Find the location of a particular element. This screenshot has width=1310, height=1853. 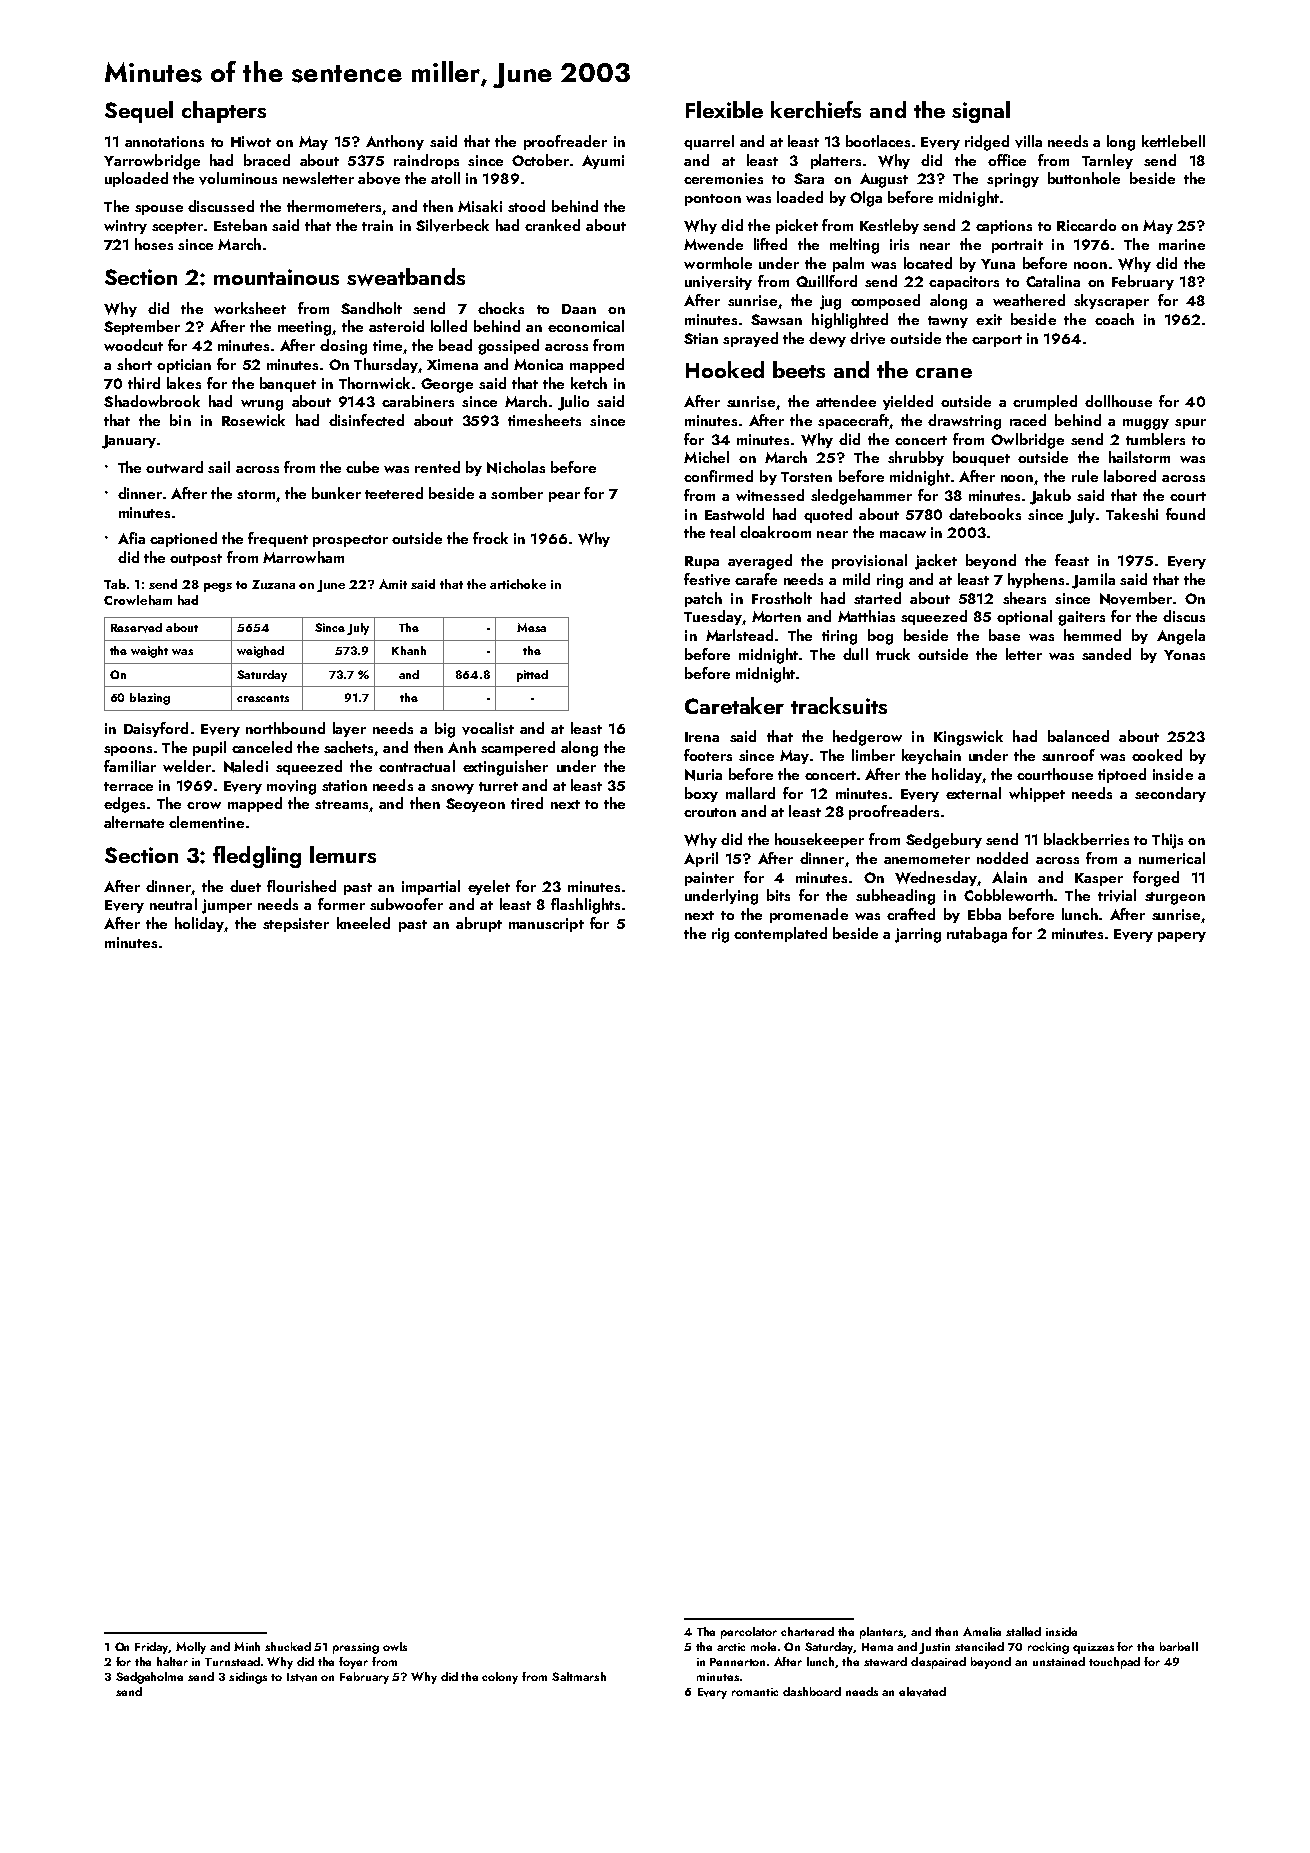

Anthony is located at coordinates (395, 142).
